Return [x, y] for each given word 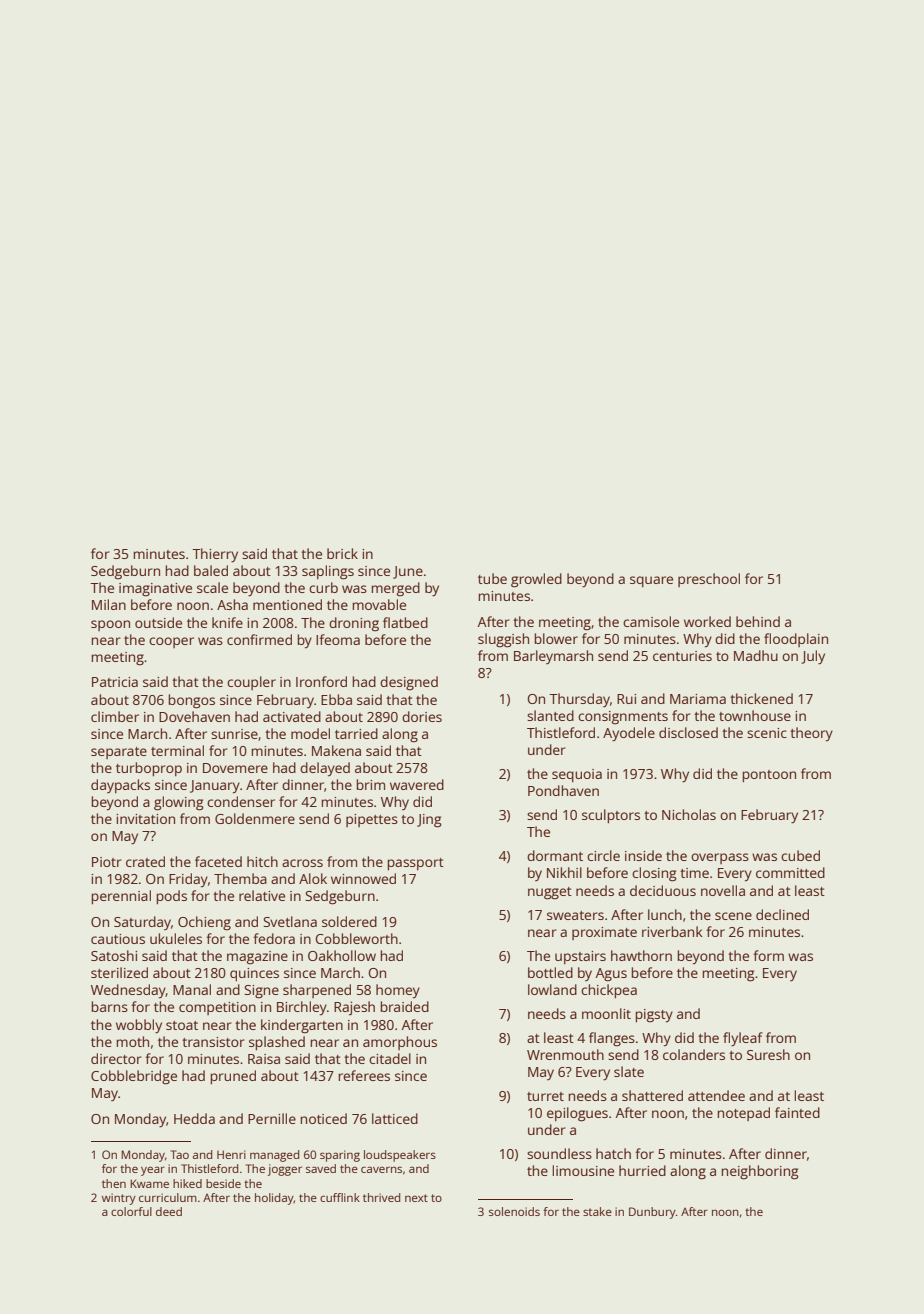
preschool [709, 580]
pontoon [769, 776]
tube [492, 578]
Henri [231, 1154]
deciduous [663, 890]
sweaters [575, 915]
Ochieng [204, 923]
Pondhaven [563, 790]
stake [597, 1211]
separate [119, 753]
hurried [642, 1170]
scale [212, 587]
